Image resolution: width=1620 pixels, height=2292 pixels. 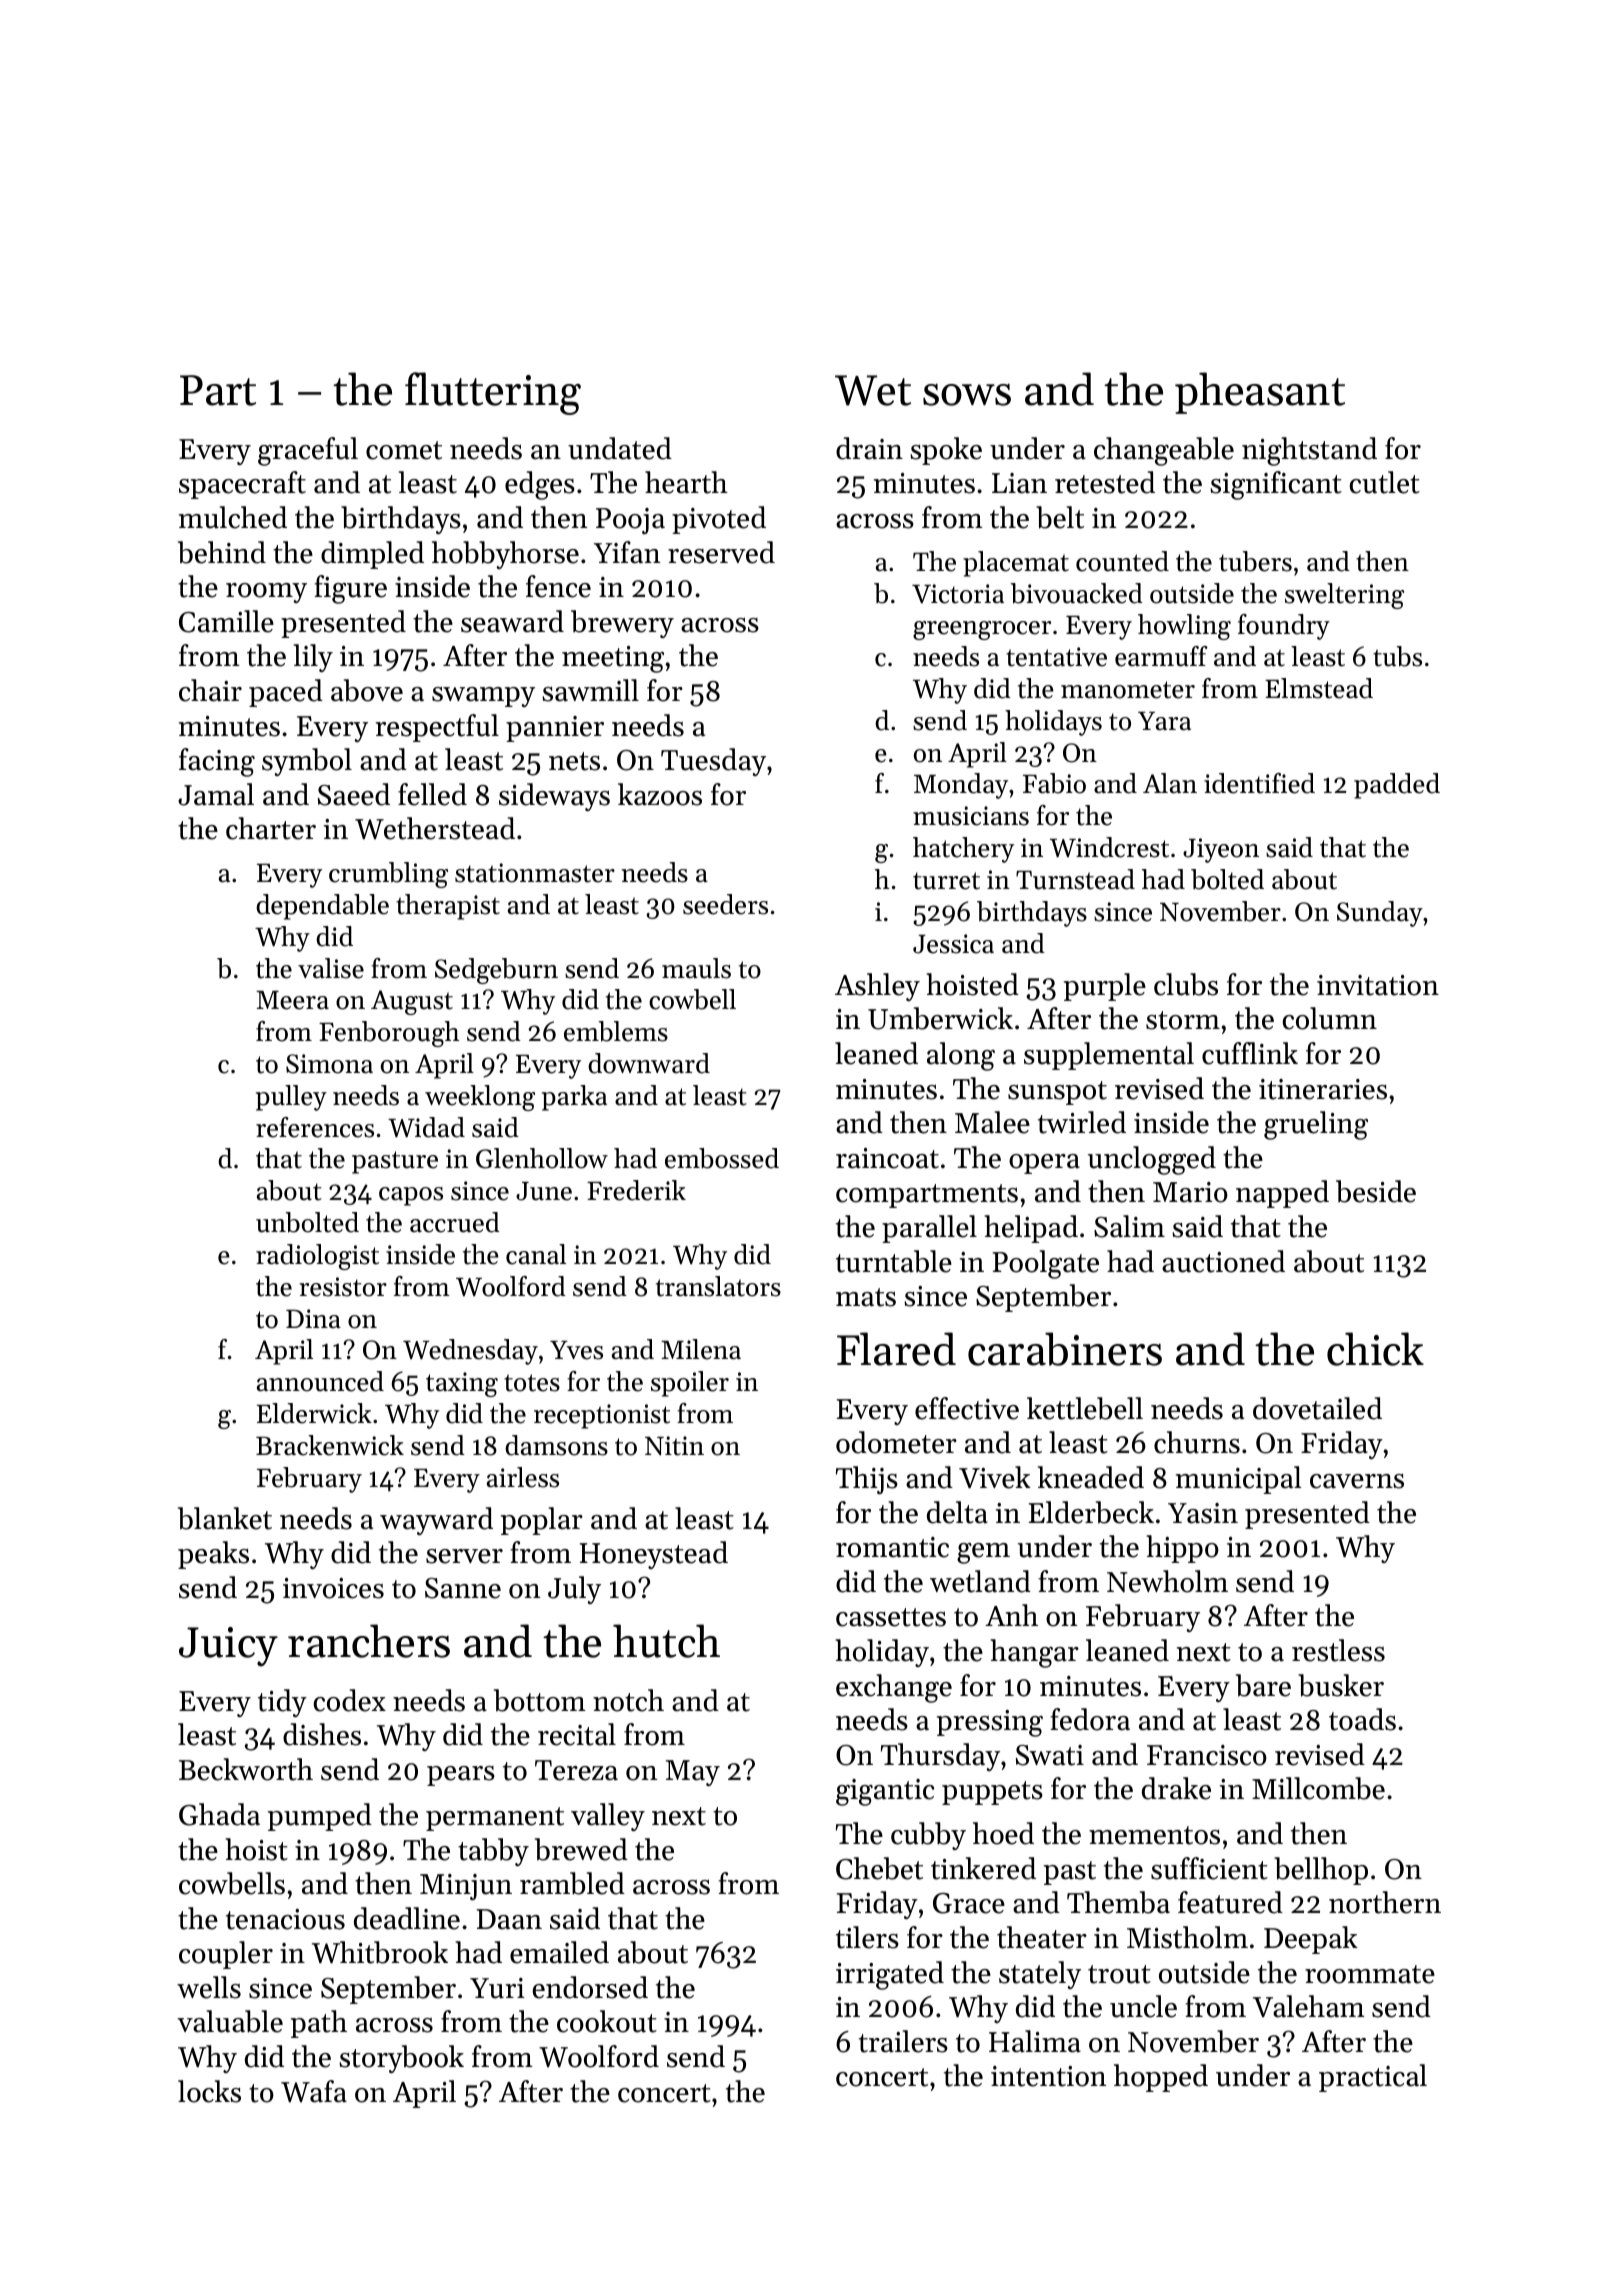 I want to click on cookout, so click(x=607, y=2021).
